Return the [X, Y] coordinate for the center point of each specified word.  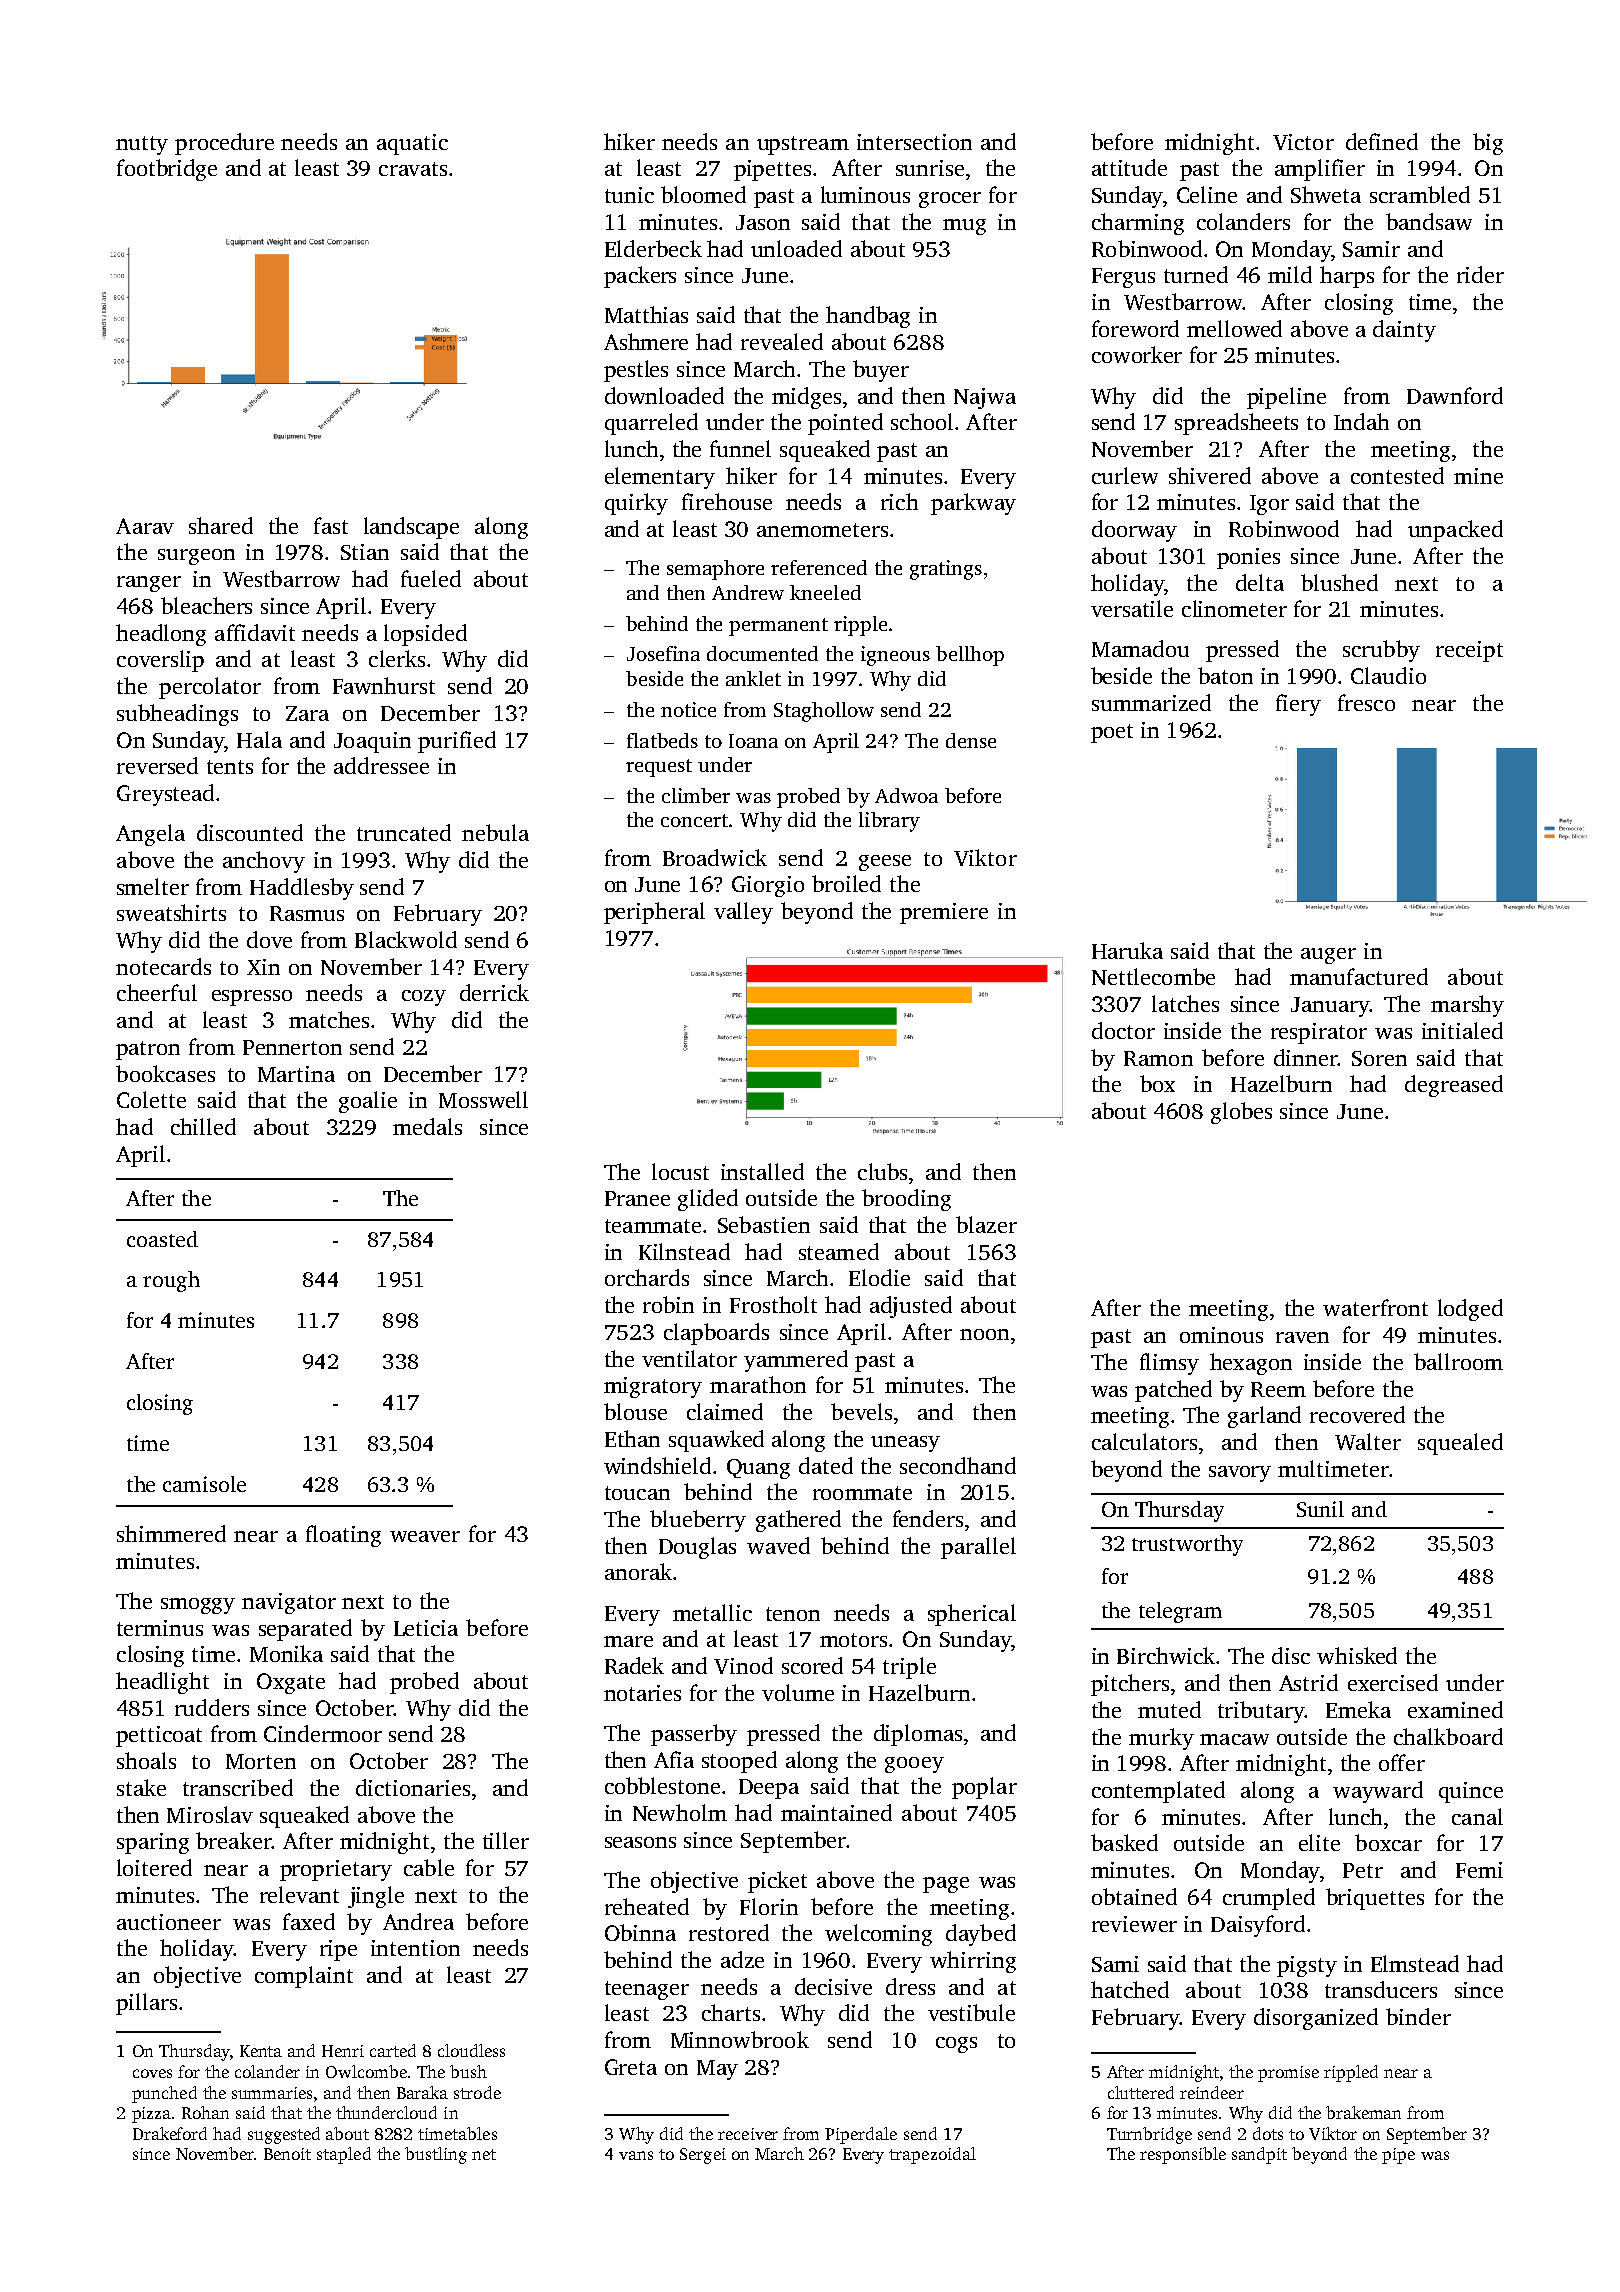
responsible [1183, 2155]
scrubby [1381, 651]
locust [680, 1171]
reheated [647, 1906]
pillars [146, 2004]
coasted [162, 1239]
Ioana [753, 741]
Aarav [145, 526]
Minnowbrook [740, 2039]
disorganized [1316, 2019]
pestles [636, 371]
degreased [1454, 1086]
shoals [146, 1760]
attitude [1129, 167]
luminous [865, 194]
